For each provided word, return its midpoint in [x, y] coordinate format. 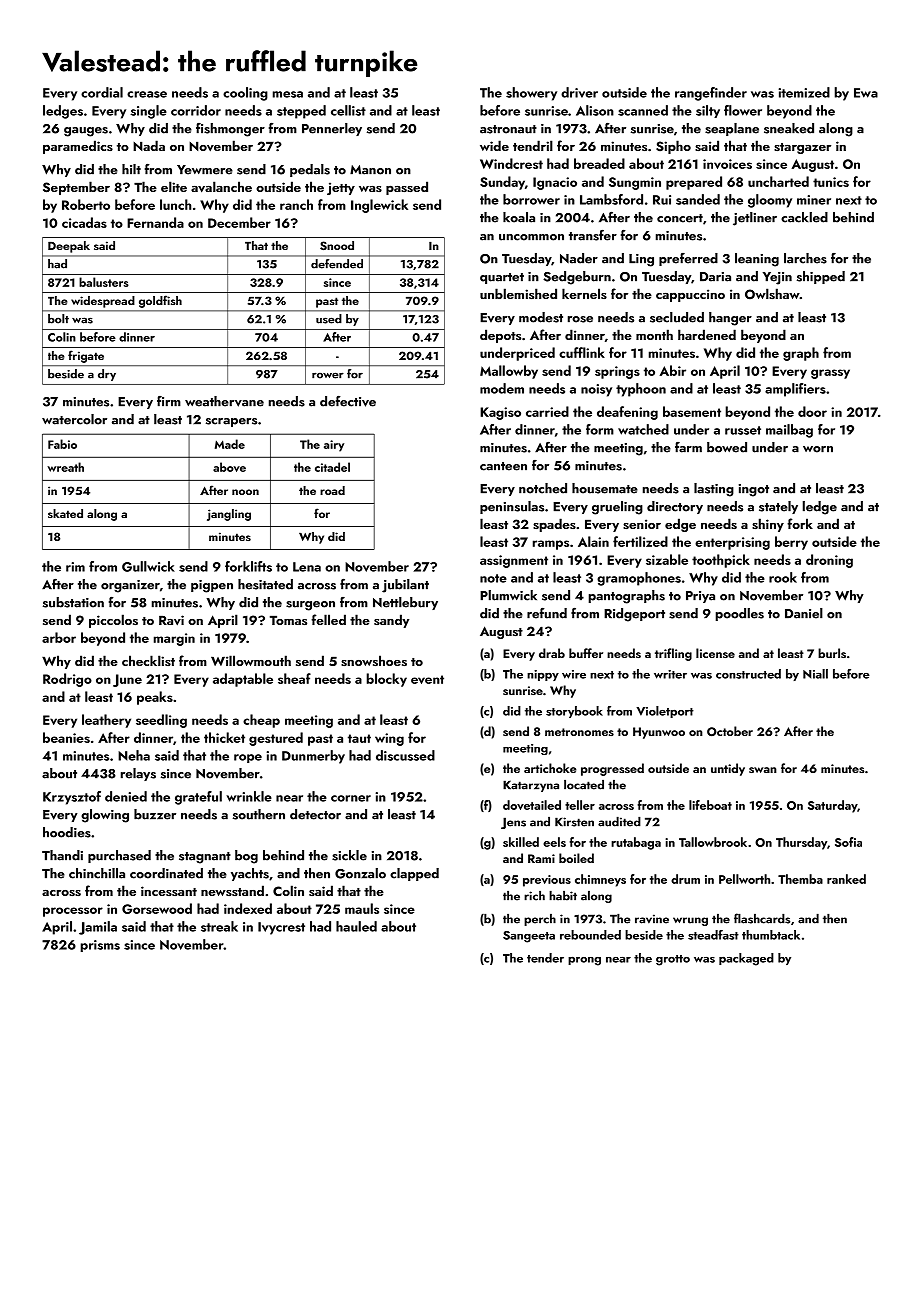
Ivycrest [281, 928]
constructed [748, 674]
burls [832, 653]
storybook [574, 712]
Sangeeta [529, 937]
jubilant [405, 586]
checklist [148, 660]
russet [743, 430]
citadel [332, 467]
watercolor [74, 419]
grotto [673, 960]
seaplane [732, 129]
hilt [131, 169]
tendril [533, 145]
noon [245, 492]
